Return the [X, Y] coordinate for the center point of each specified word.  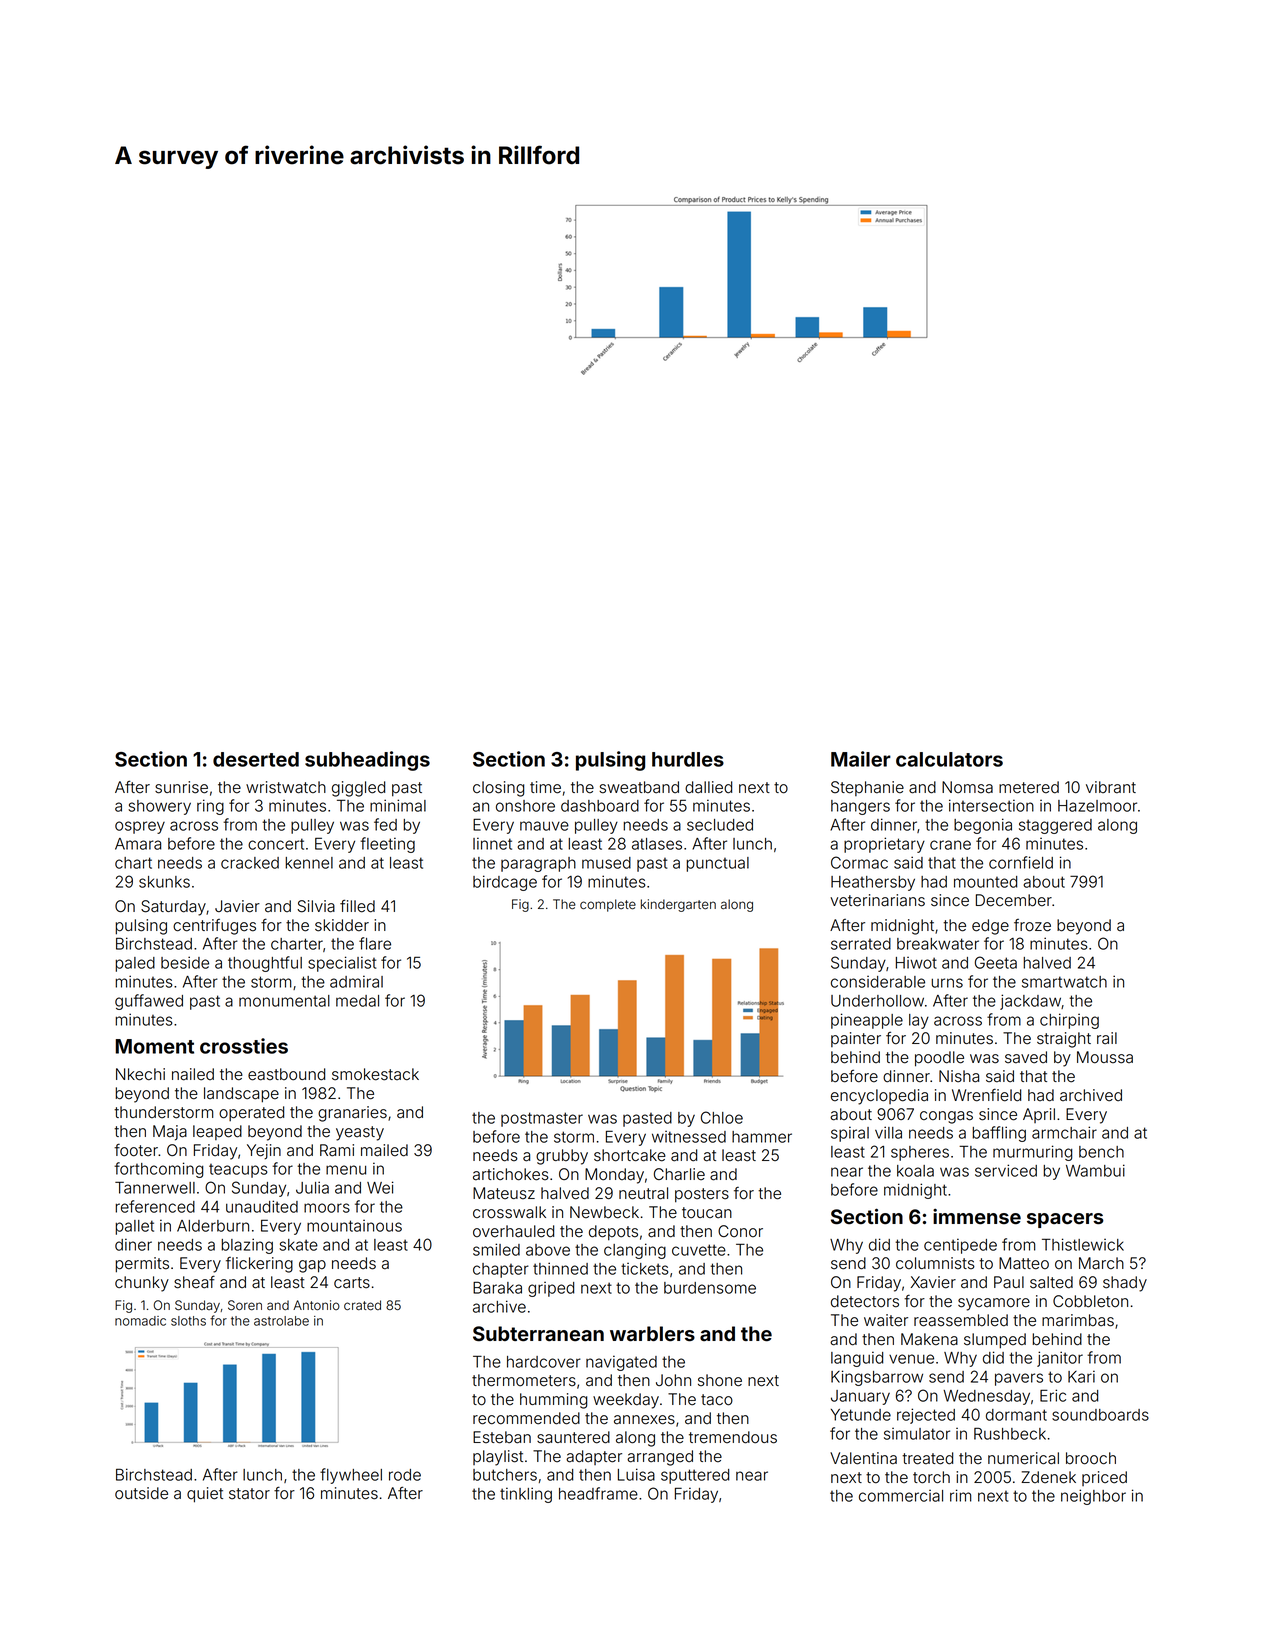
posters [702, 1195]
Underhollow [877, 1001]
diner [133, 1244]
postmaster [542, 1119]
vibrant [1111, 787]
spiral [850, 1134]
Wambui [1095, 1170]
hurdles [688, 759]
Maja [170, 1133]
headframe [598, 1493]
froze [1032, 925]
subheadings [367, 761]
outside [141, 1493]
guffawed [149, 1002]
